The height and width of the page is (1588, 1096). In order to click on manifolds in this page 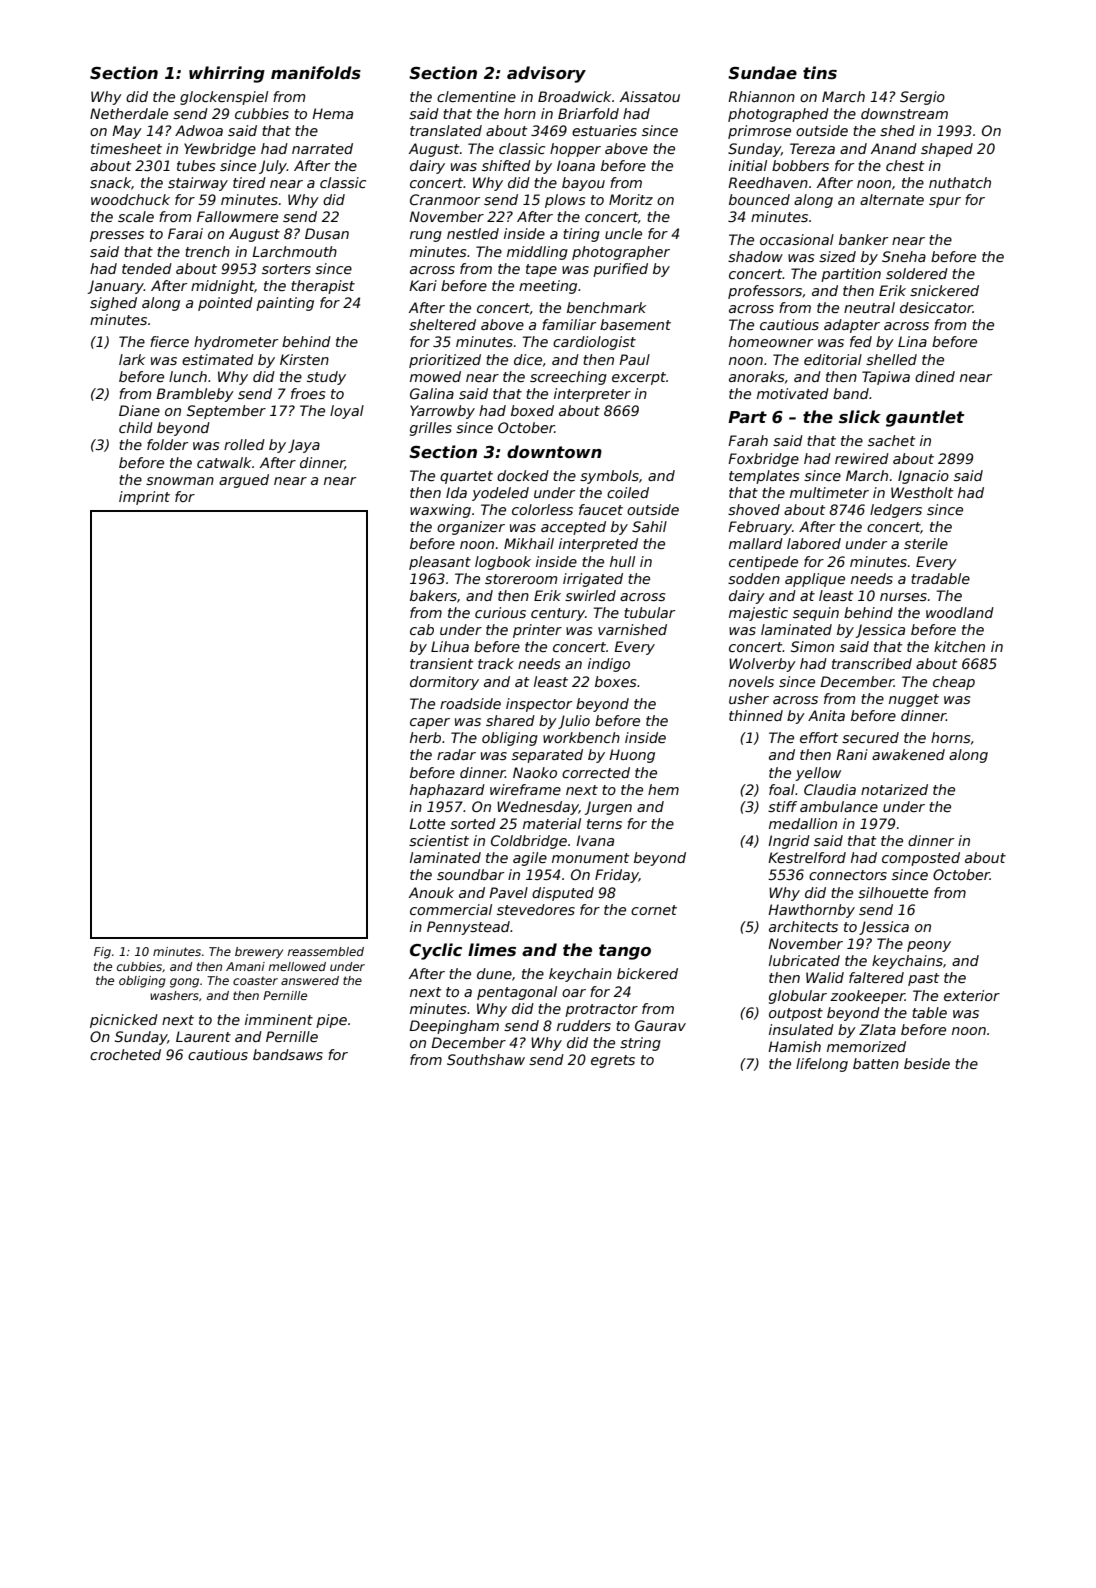, I will do `click(316, 73)`.
